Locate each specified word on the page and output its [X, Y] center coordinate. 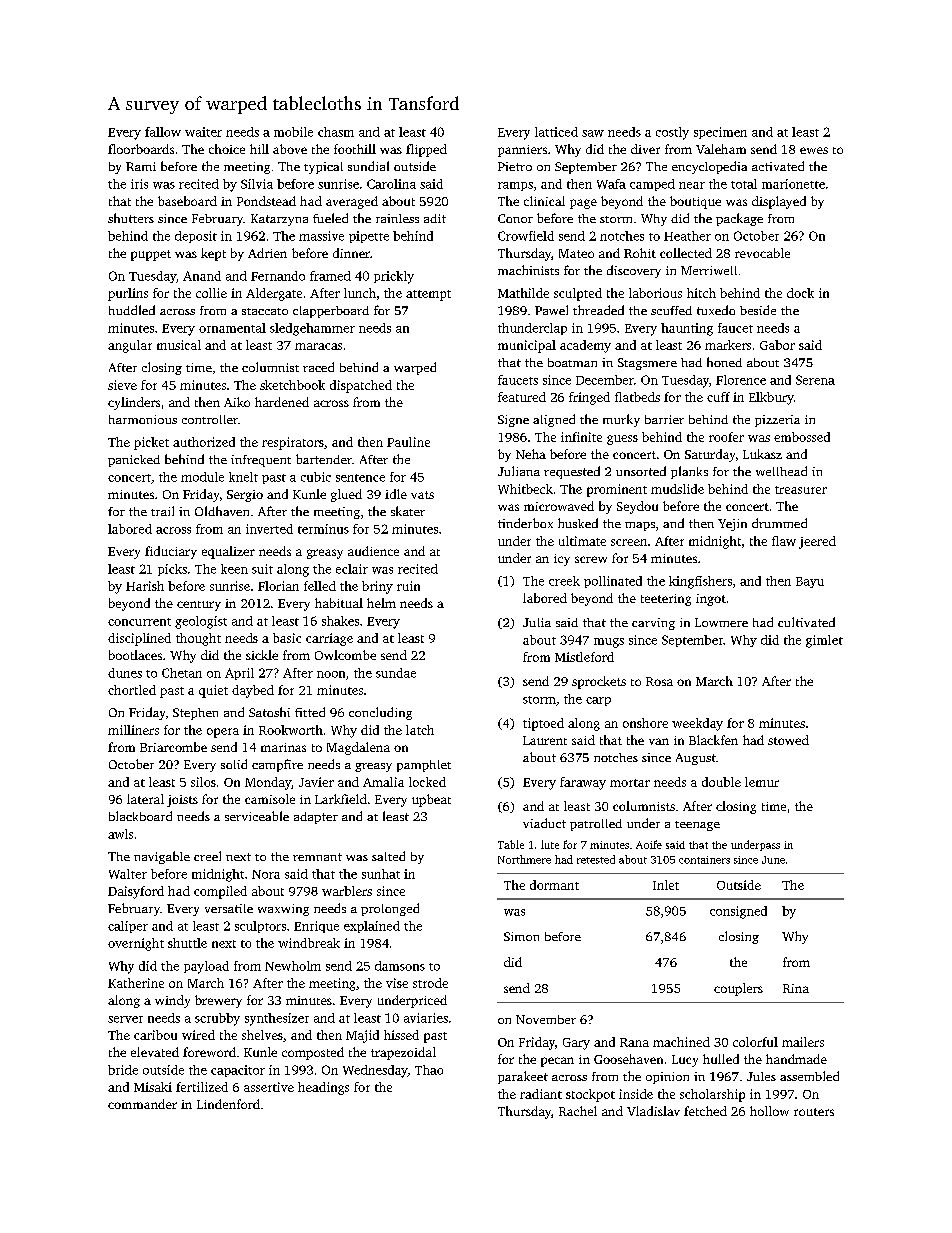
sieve [122, 385]
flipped [426, 150]
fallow [163, 132]
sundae [396, 673]
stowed [788, 740]
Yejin [732, 525]
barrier [664, 419]
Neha [531, 454]
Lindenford [228, 1104]
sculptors [260, 927]
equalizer [228, 552]
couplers [738, 989]
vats [422, 495]
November [546, 1019]
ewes [814, 150]
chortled [132, 690]
